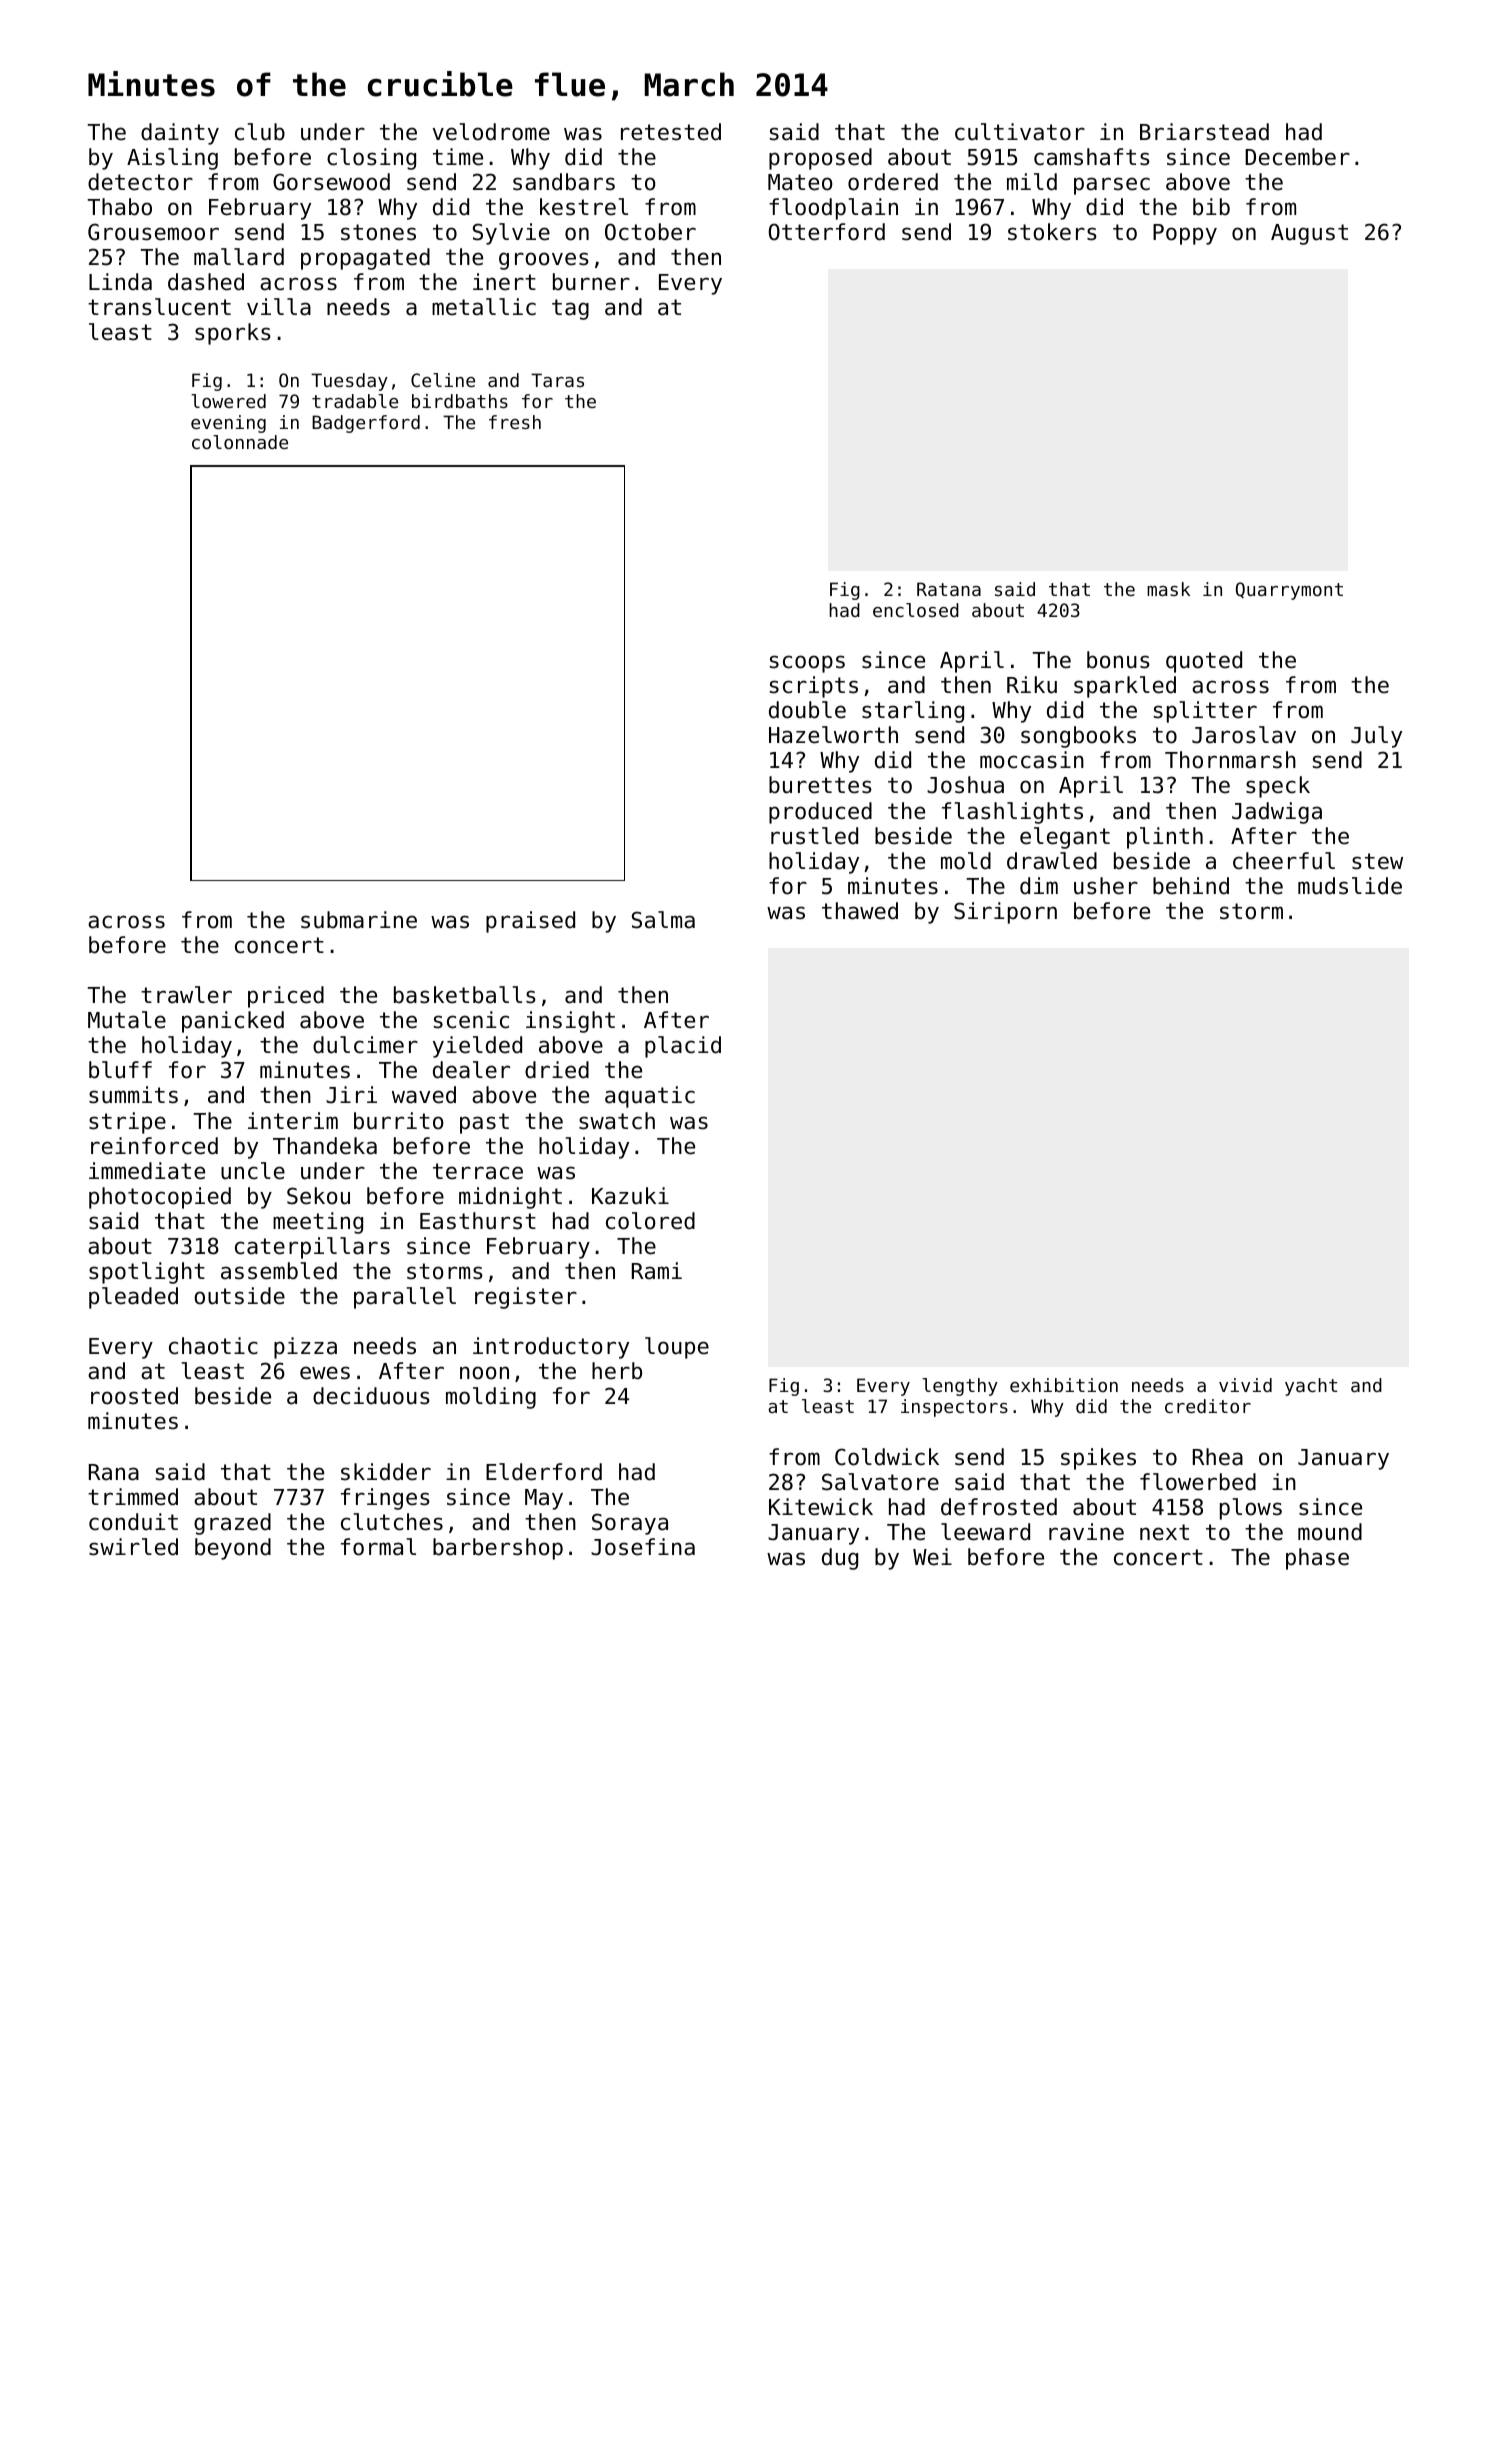  Describe the element at coordinates (233, 1022) in the screenshot. I see `panicked` at that location.
